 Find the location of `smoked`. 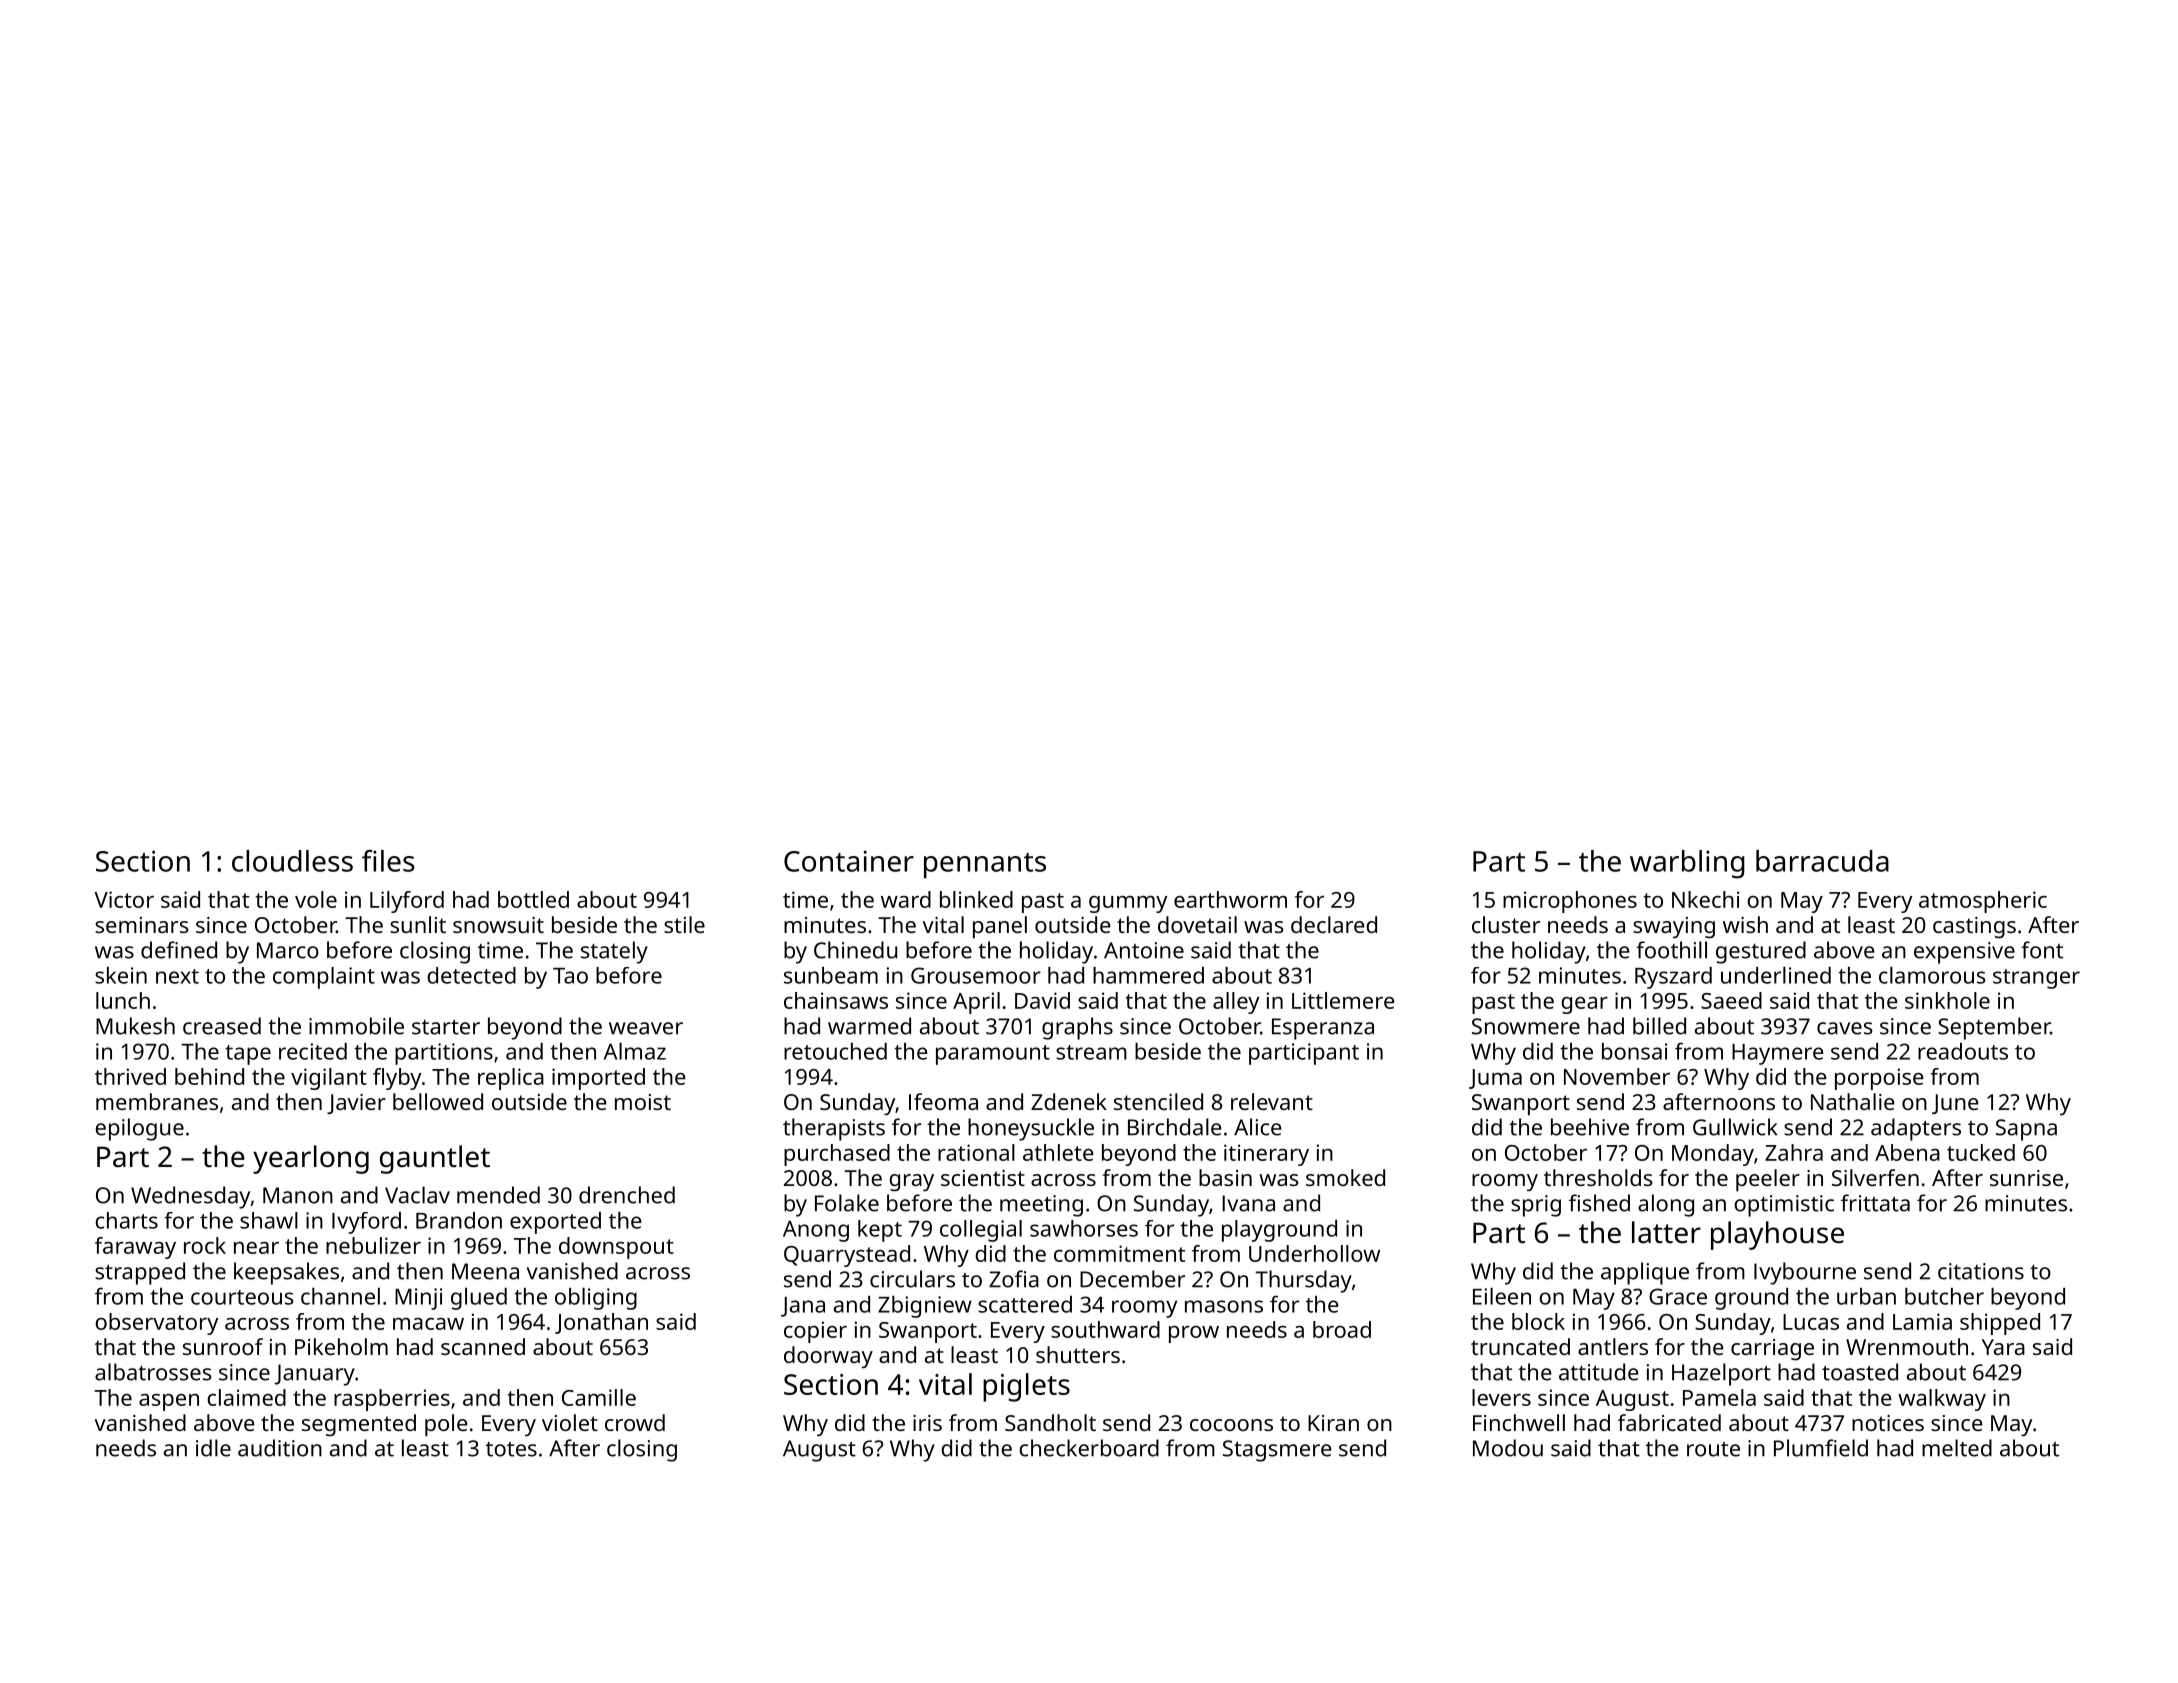

smoked is located at coordinates (1345, 1177).
